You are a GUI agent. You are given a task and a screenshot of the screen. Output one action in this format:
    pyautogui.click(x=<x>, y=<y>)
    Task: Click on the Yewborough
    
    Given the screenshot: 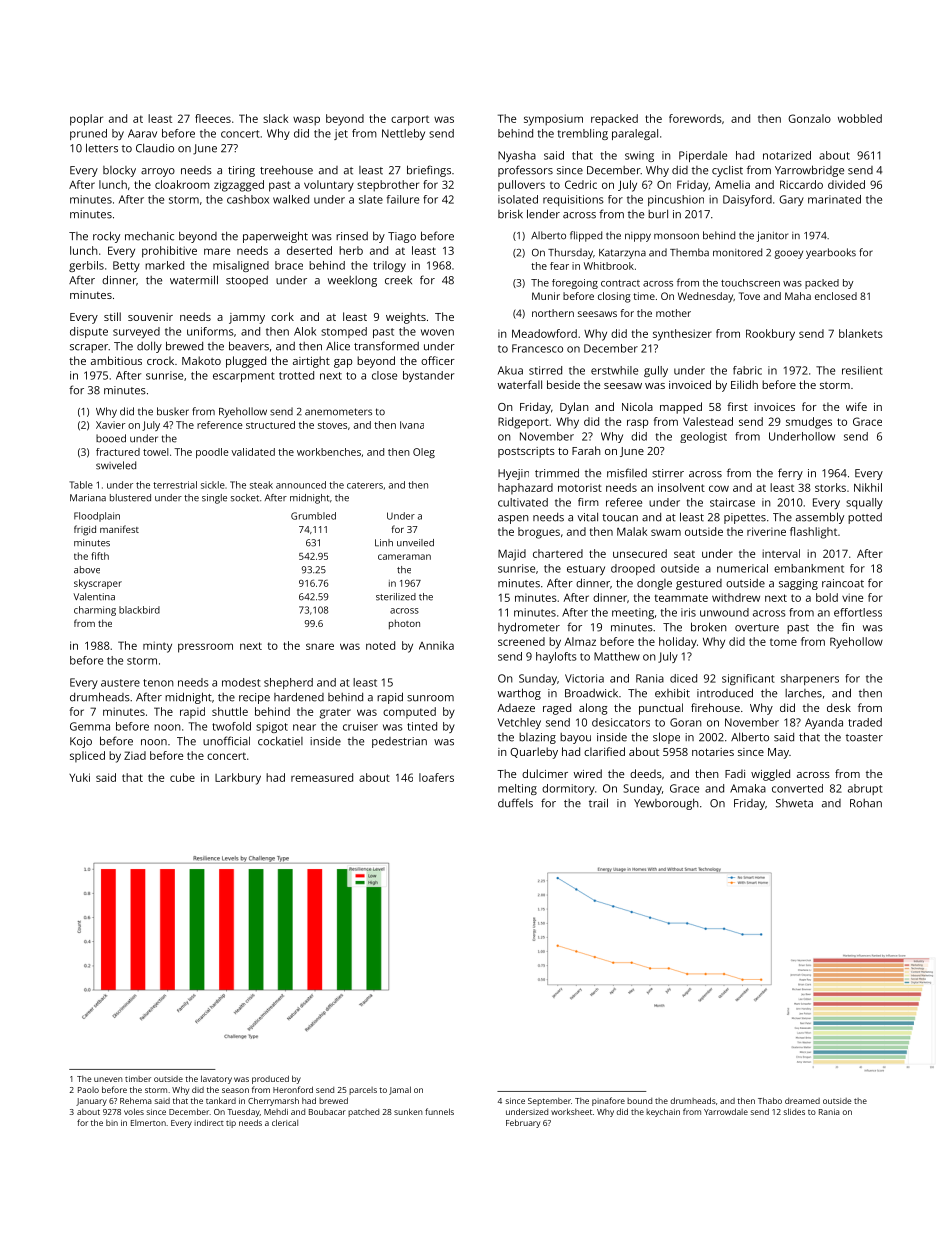 What is the action you would take?
    pyautogui.click(x=666, y=804)
